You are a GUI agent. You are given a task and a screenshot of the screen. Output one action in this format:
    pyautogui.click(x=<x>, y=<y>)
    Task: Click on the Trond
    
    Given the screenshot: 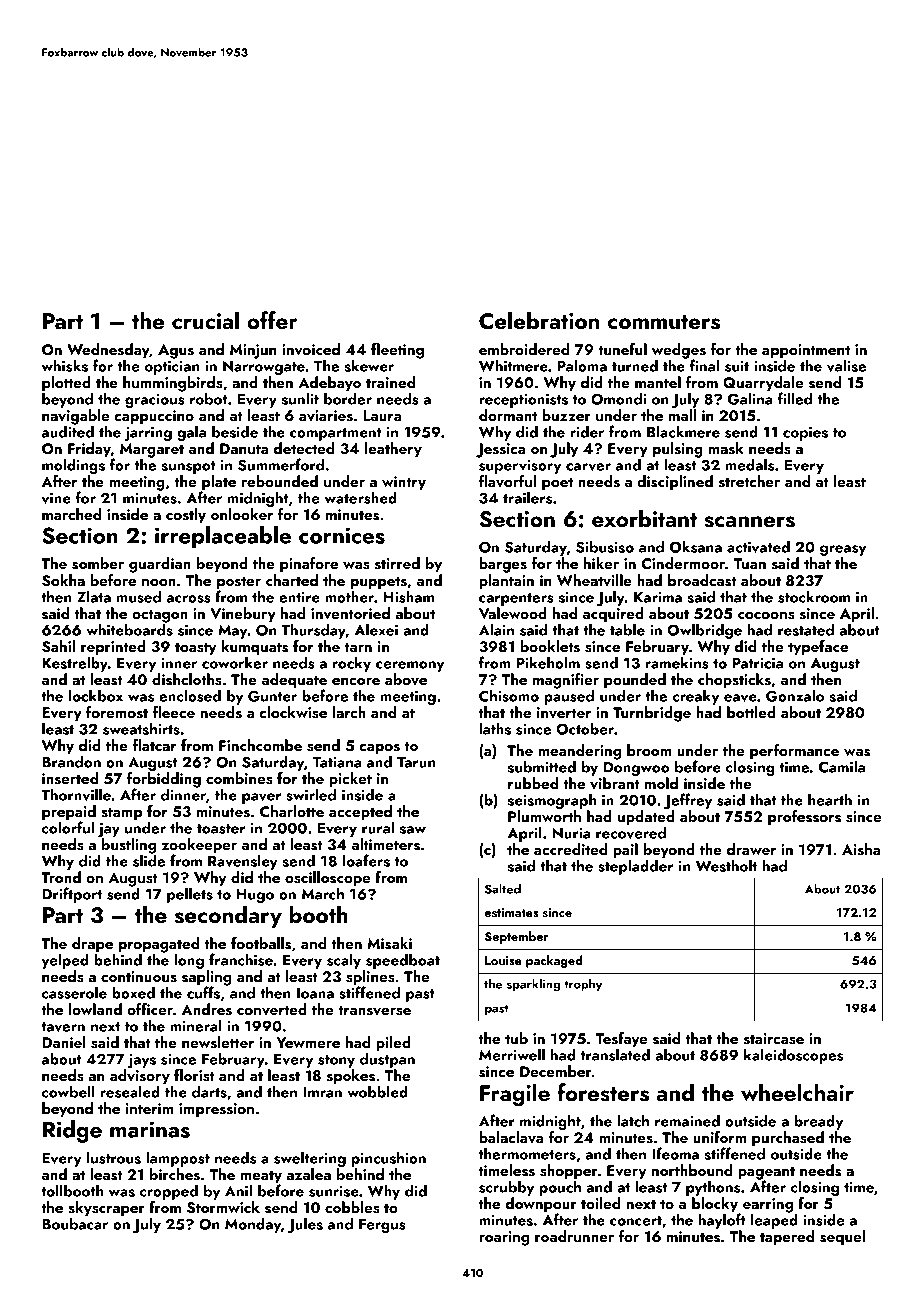 What is the action you would take?
    pyautogui.click(x=61, y=877)
